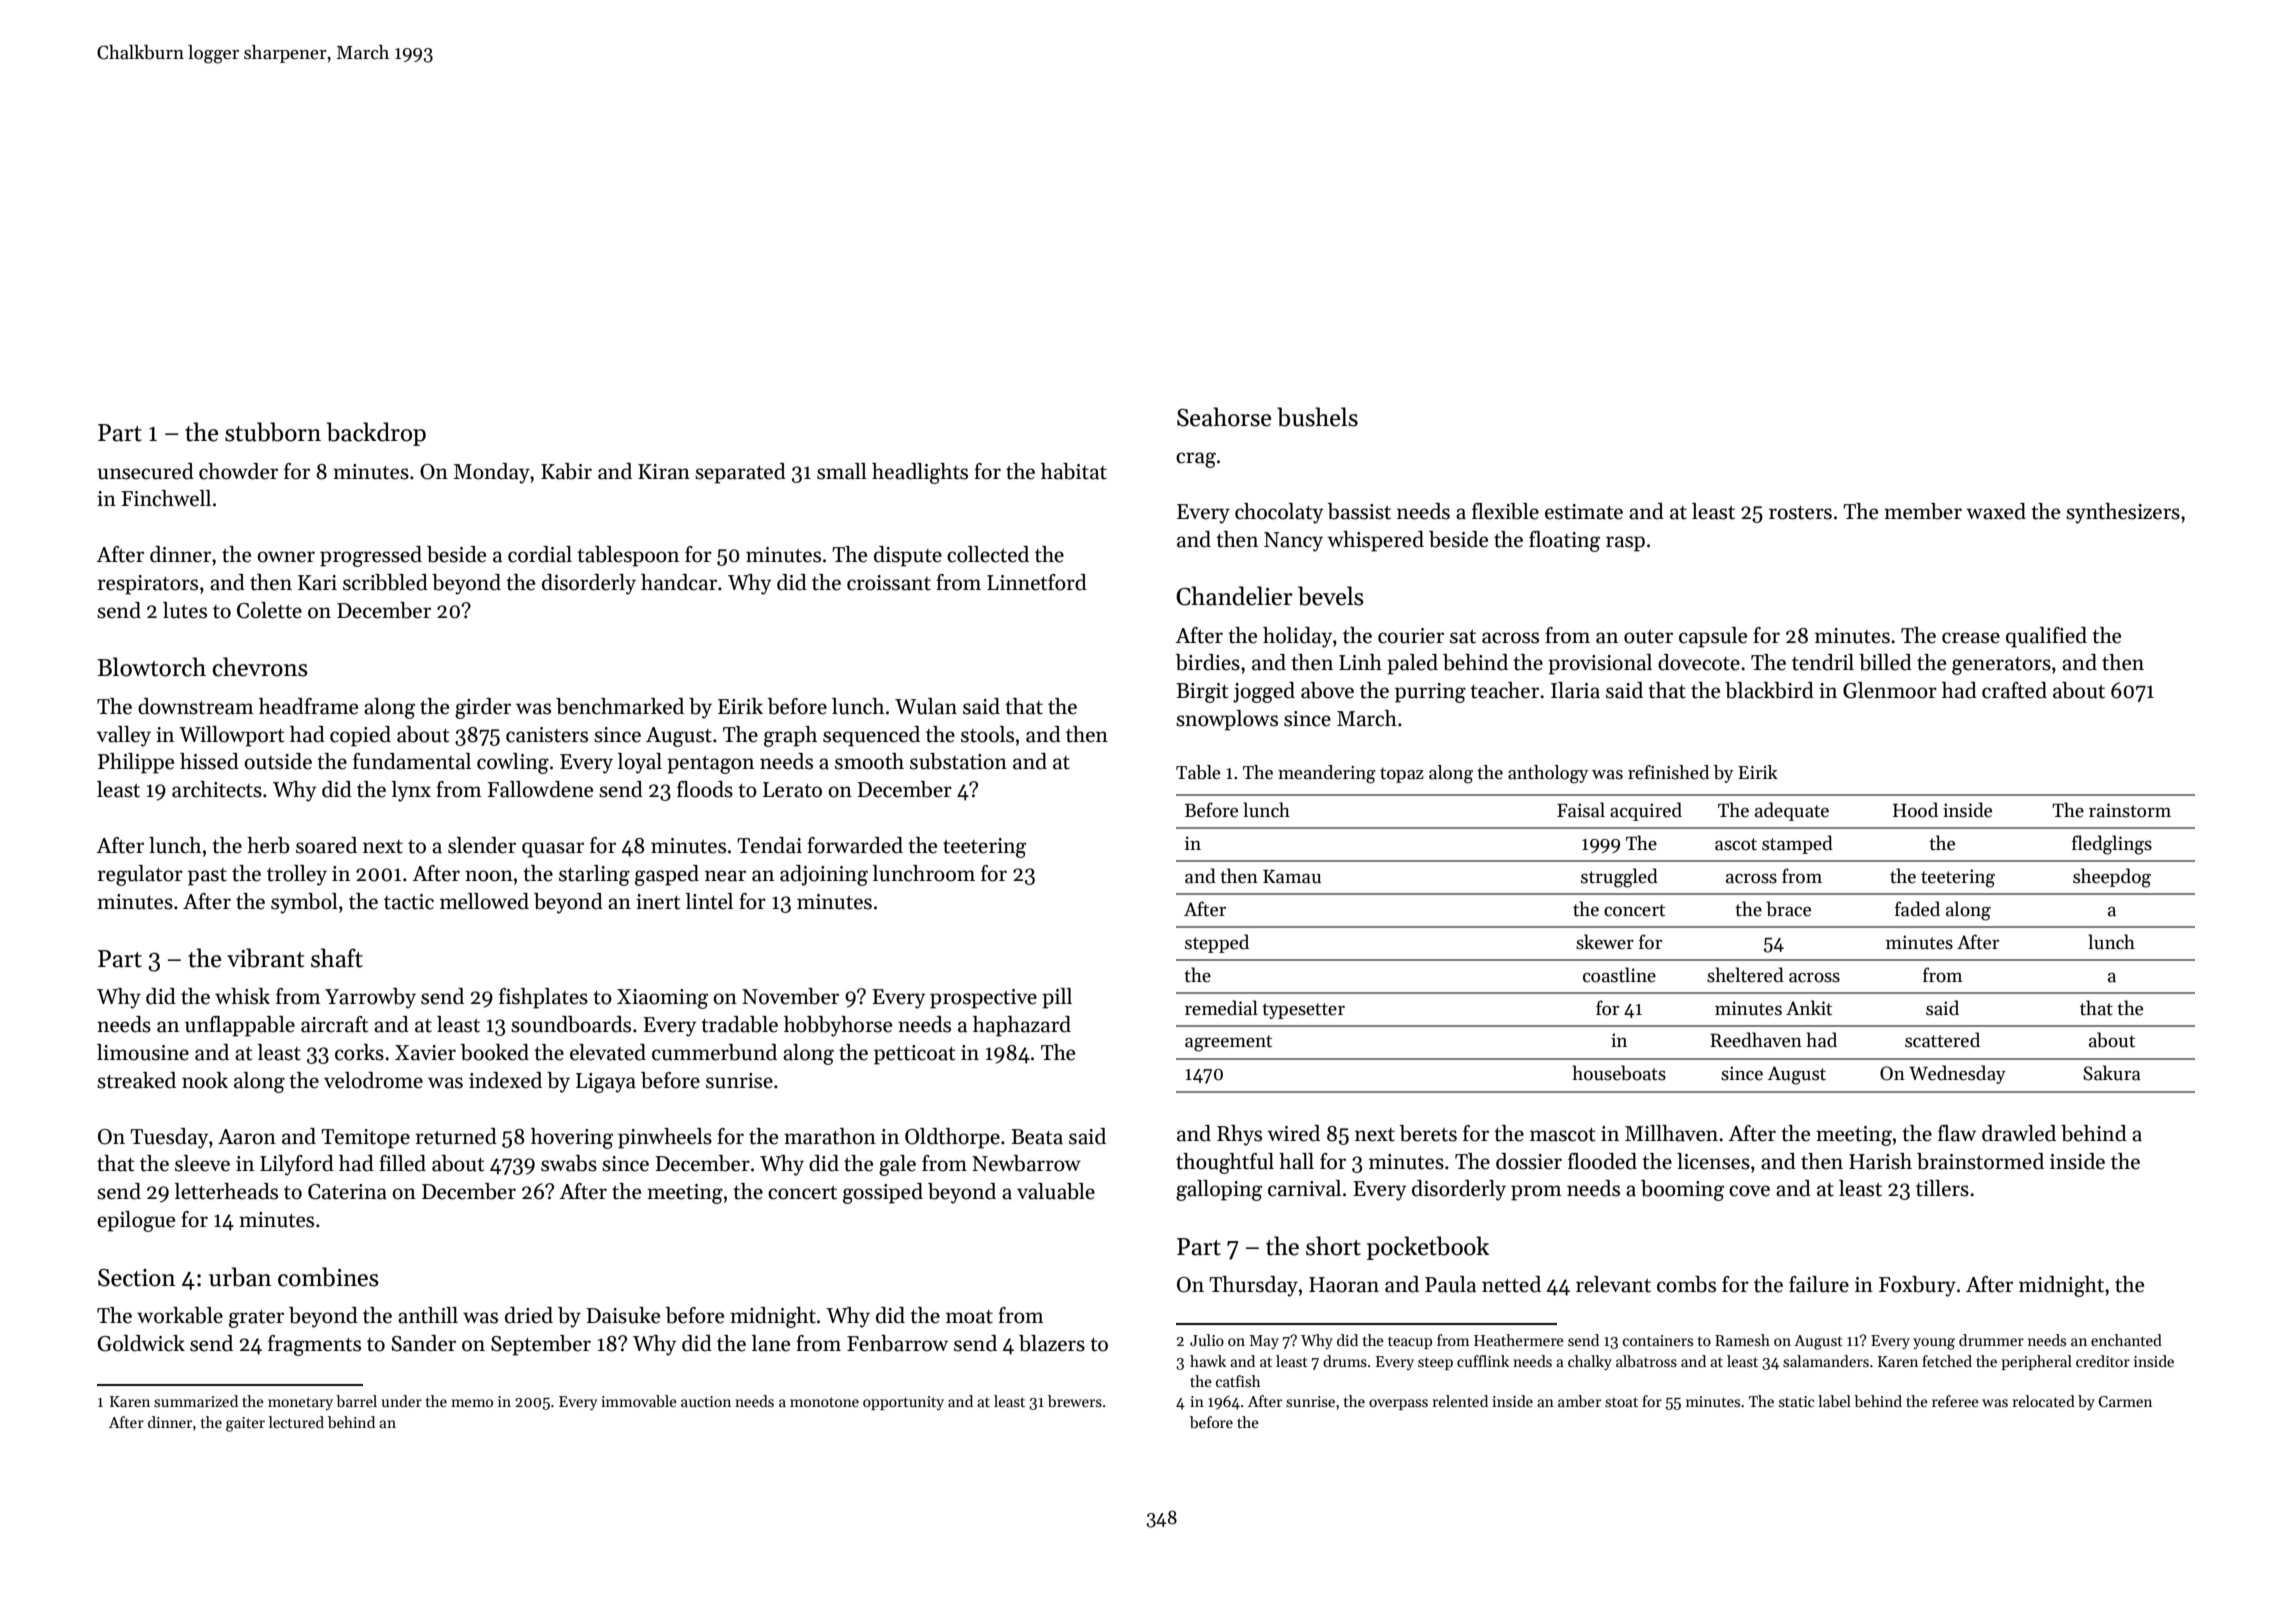  Describe the element at coordinates (903, 1403) in the document. I see `opportunity` at that location.
